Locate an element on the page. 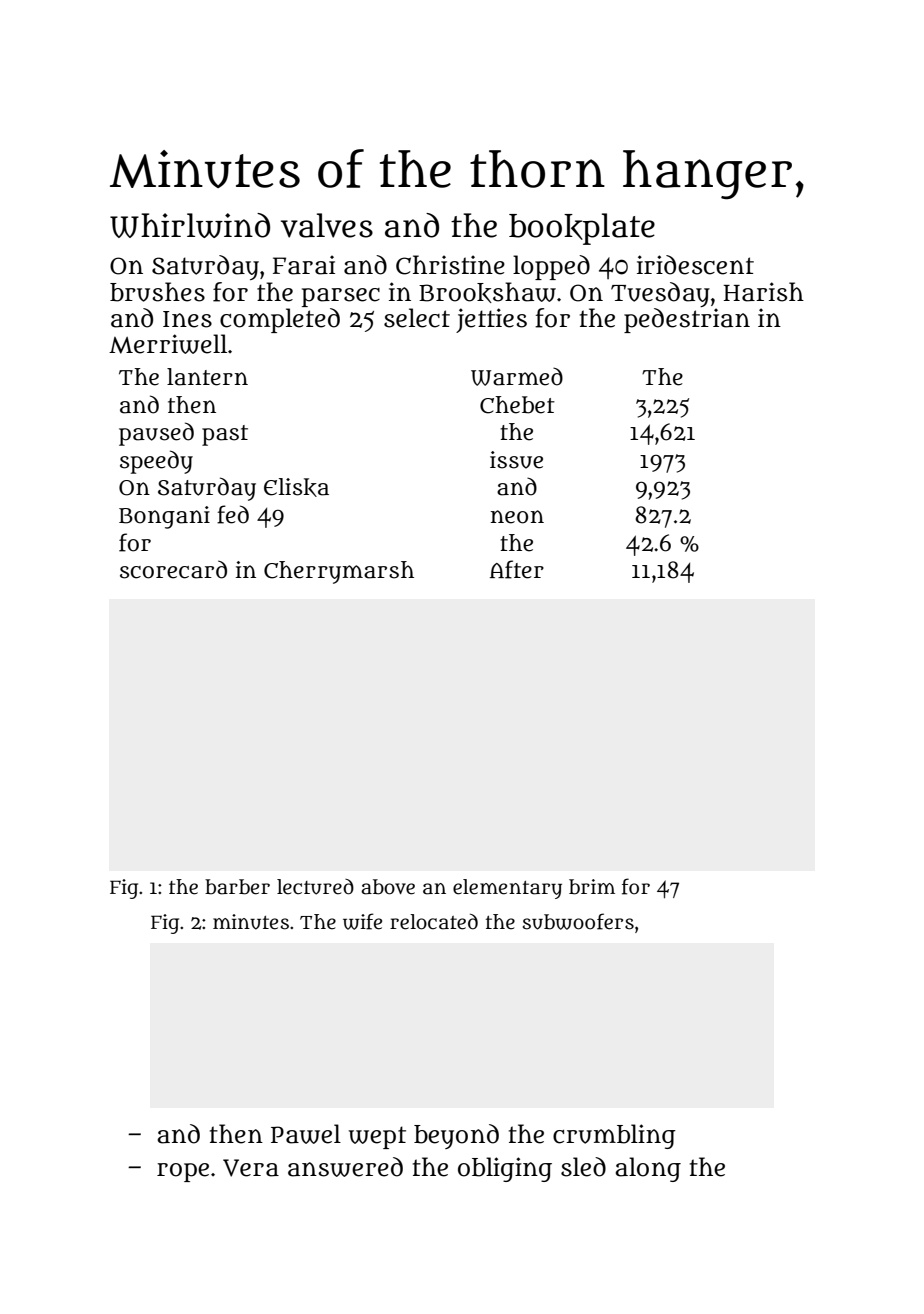 This page has width=924, height=1314. Pawel is located at coordinates (306, 1134).
